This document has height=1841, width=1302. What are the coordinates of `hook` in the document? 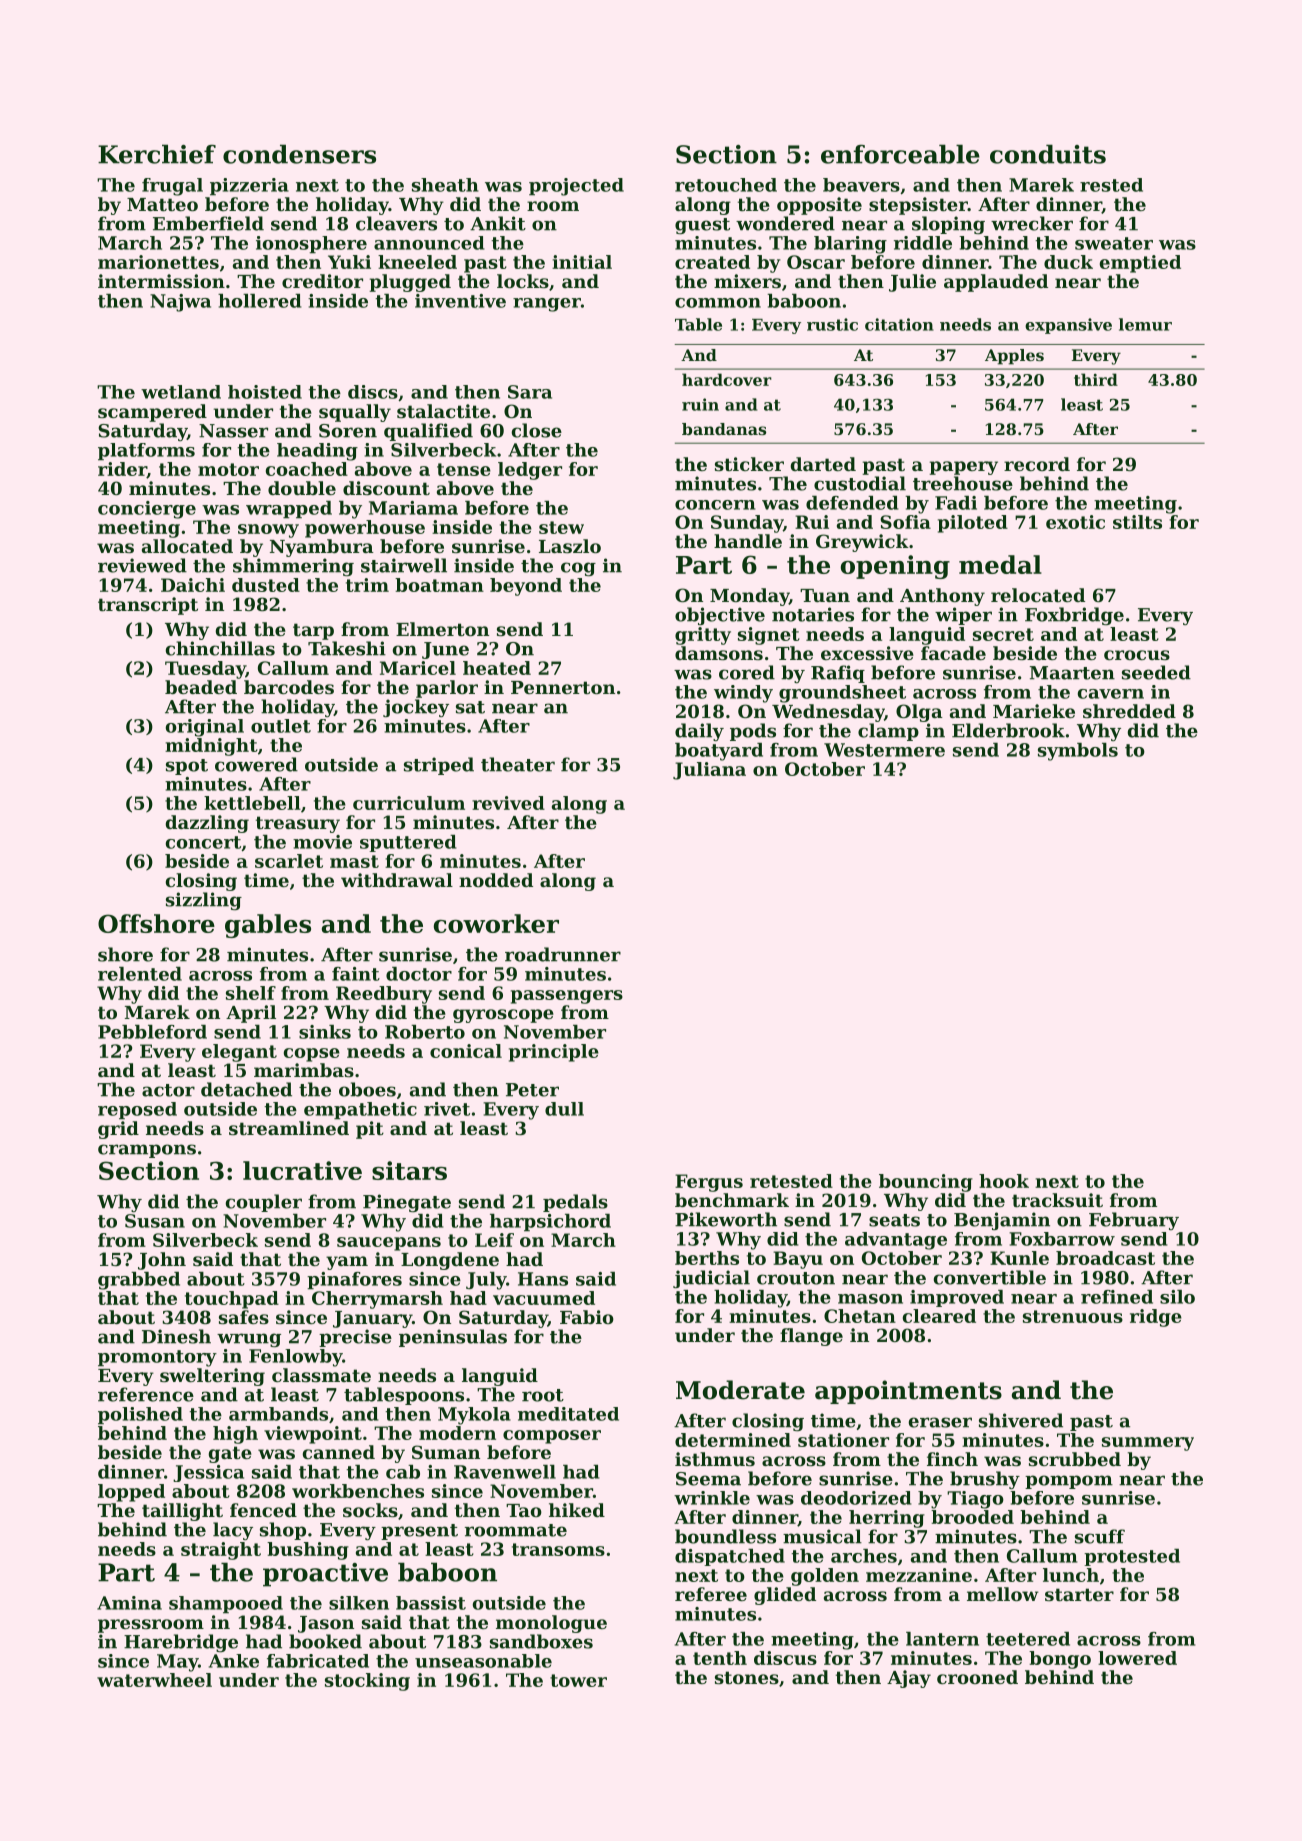 It's located at (1004, 1181).
